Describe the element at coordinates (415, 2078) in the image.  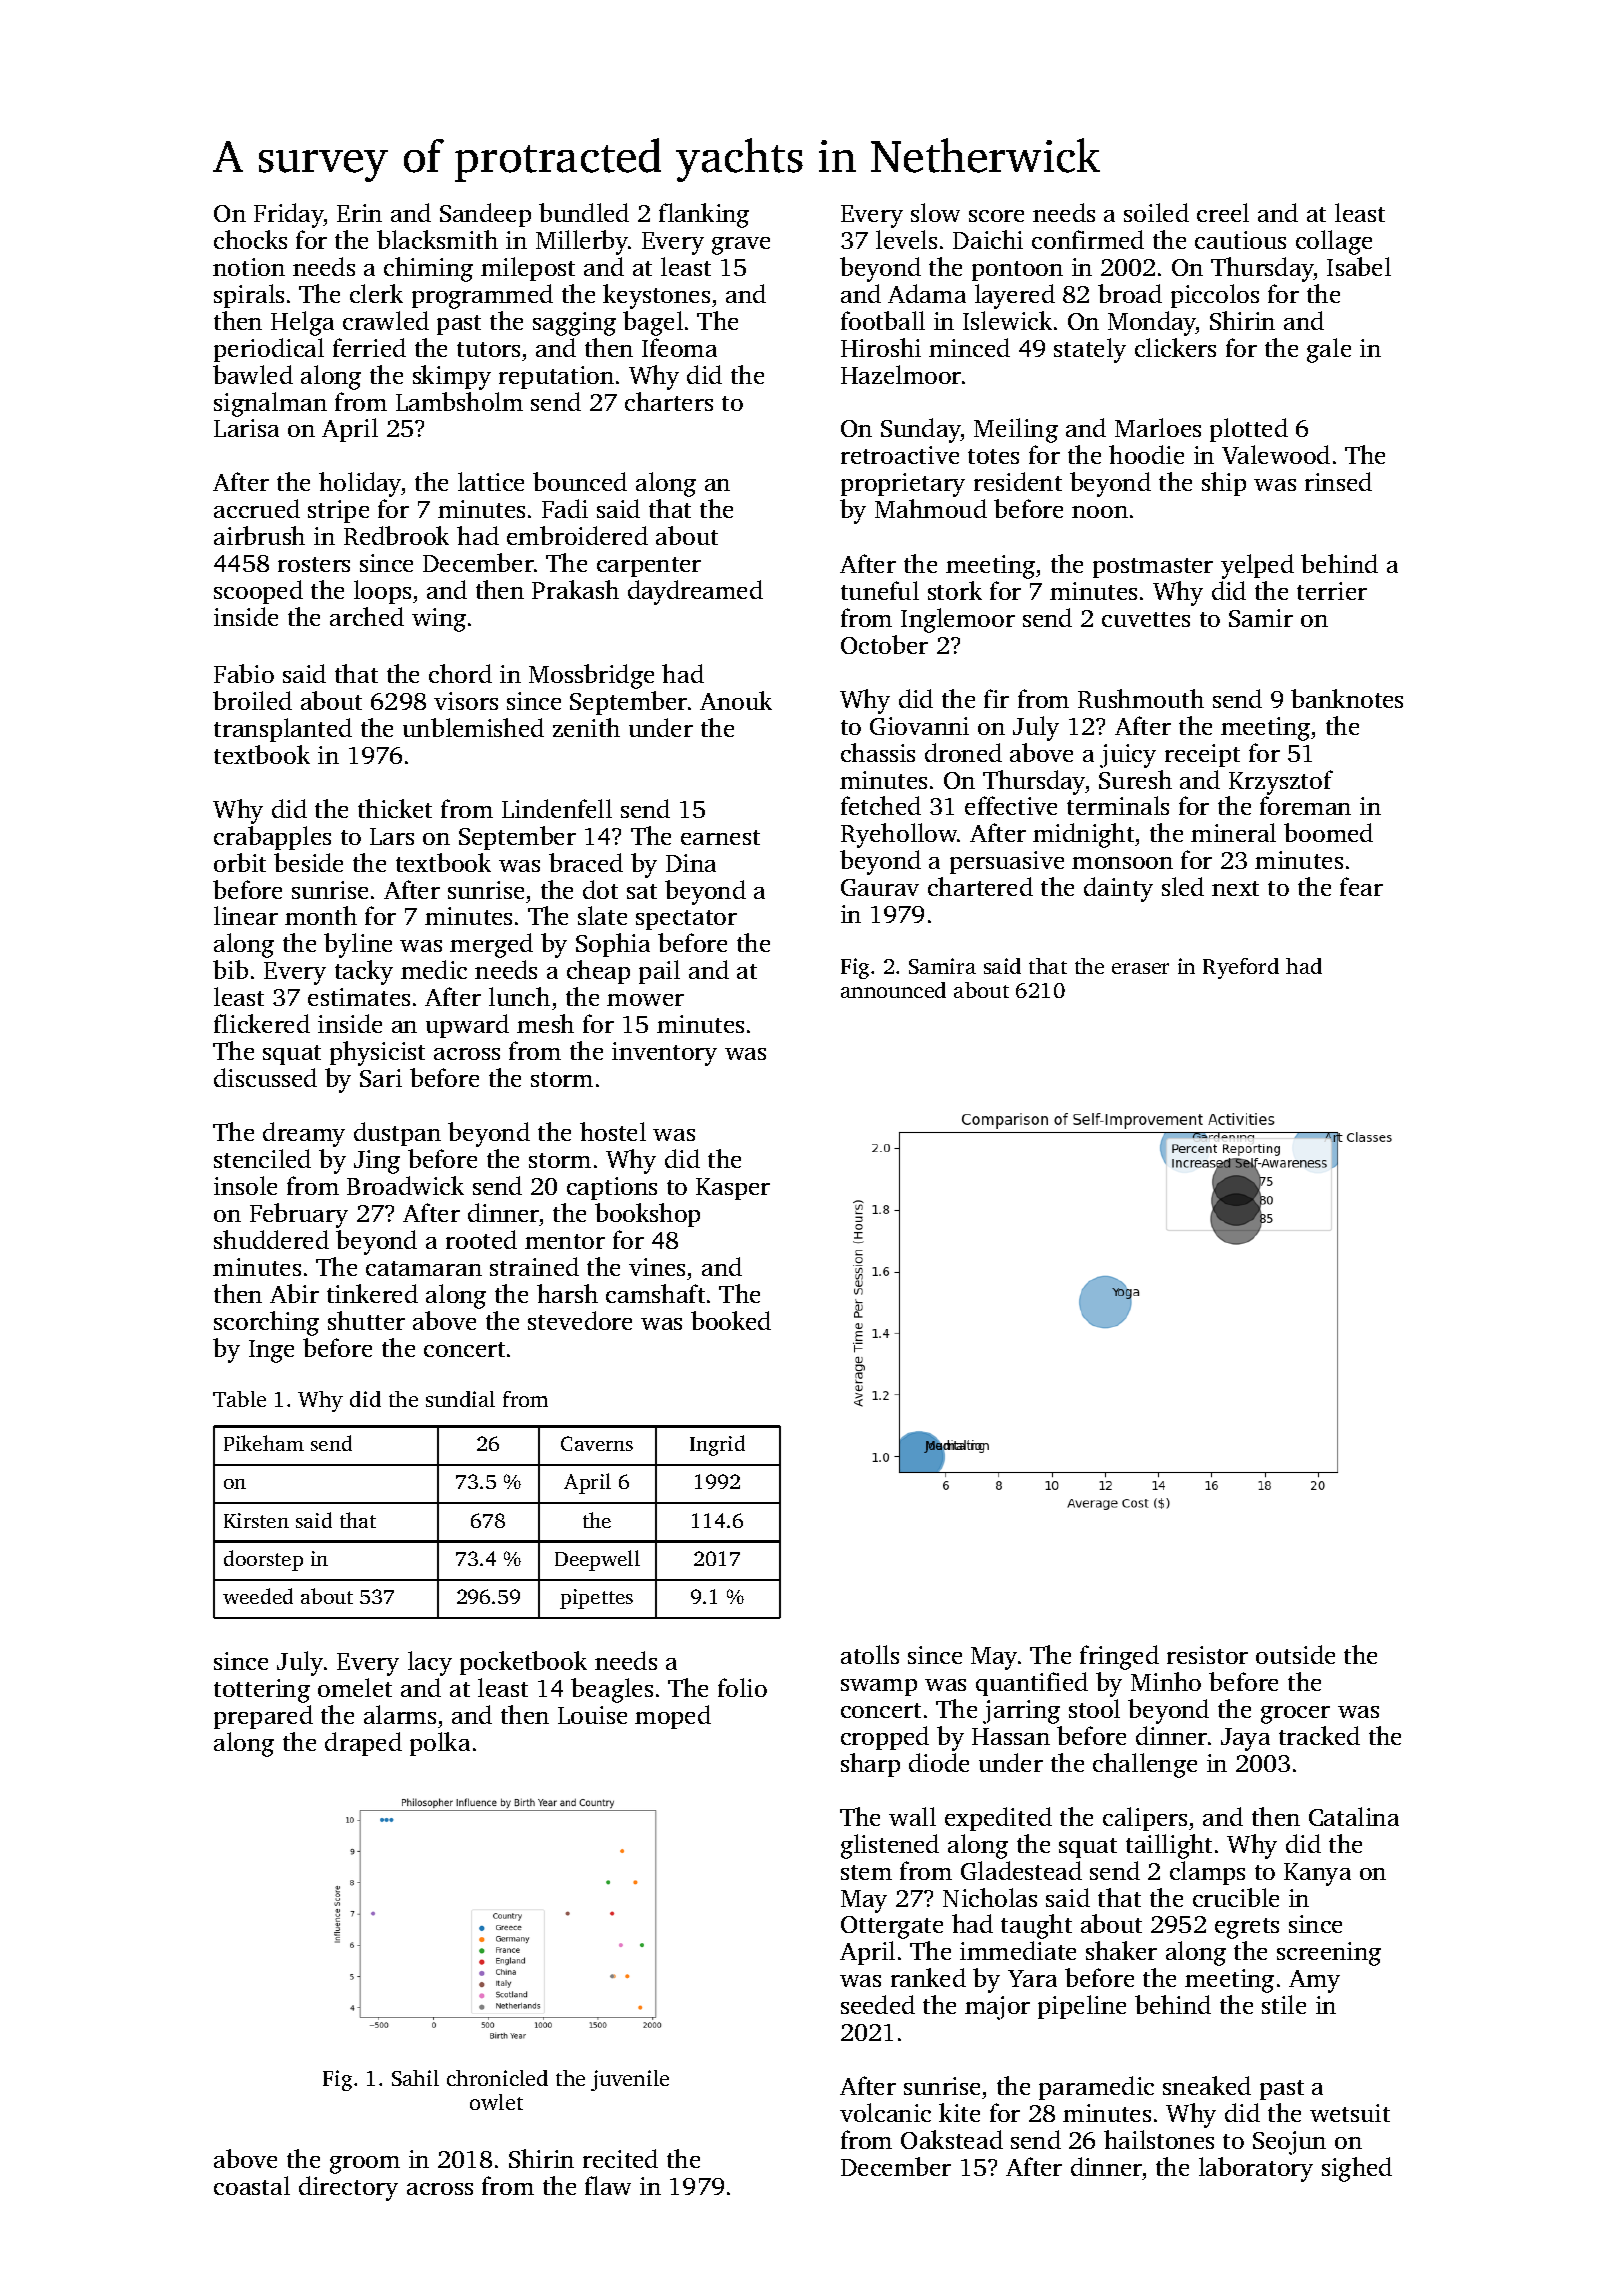
I see `Sahil` at that location.
